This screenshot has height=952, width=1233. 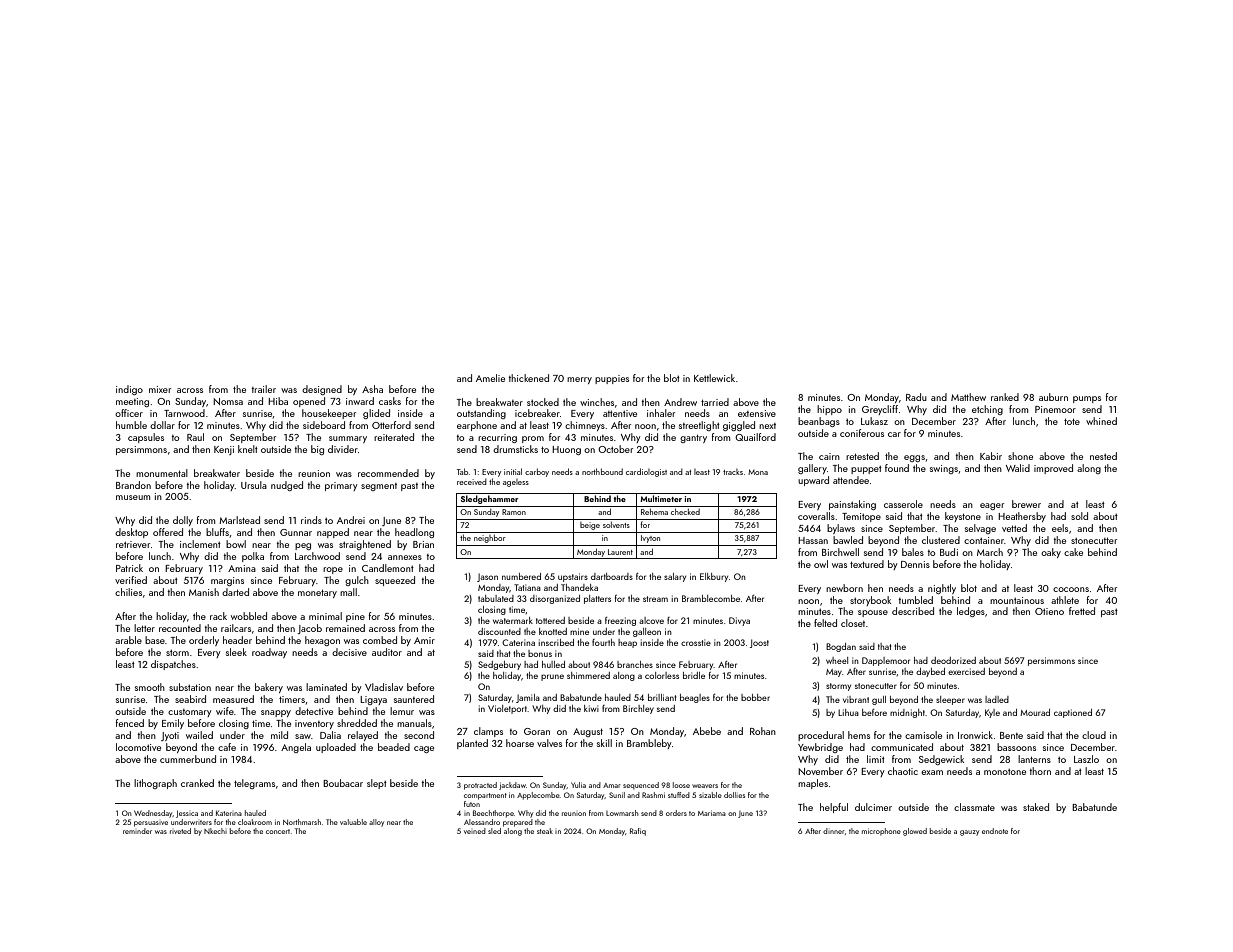 What do you see at coordinates (714, 378) in the screenshot?
I see `Kettlewick` at bounding box center [714, 378].
